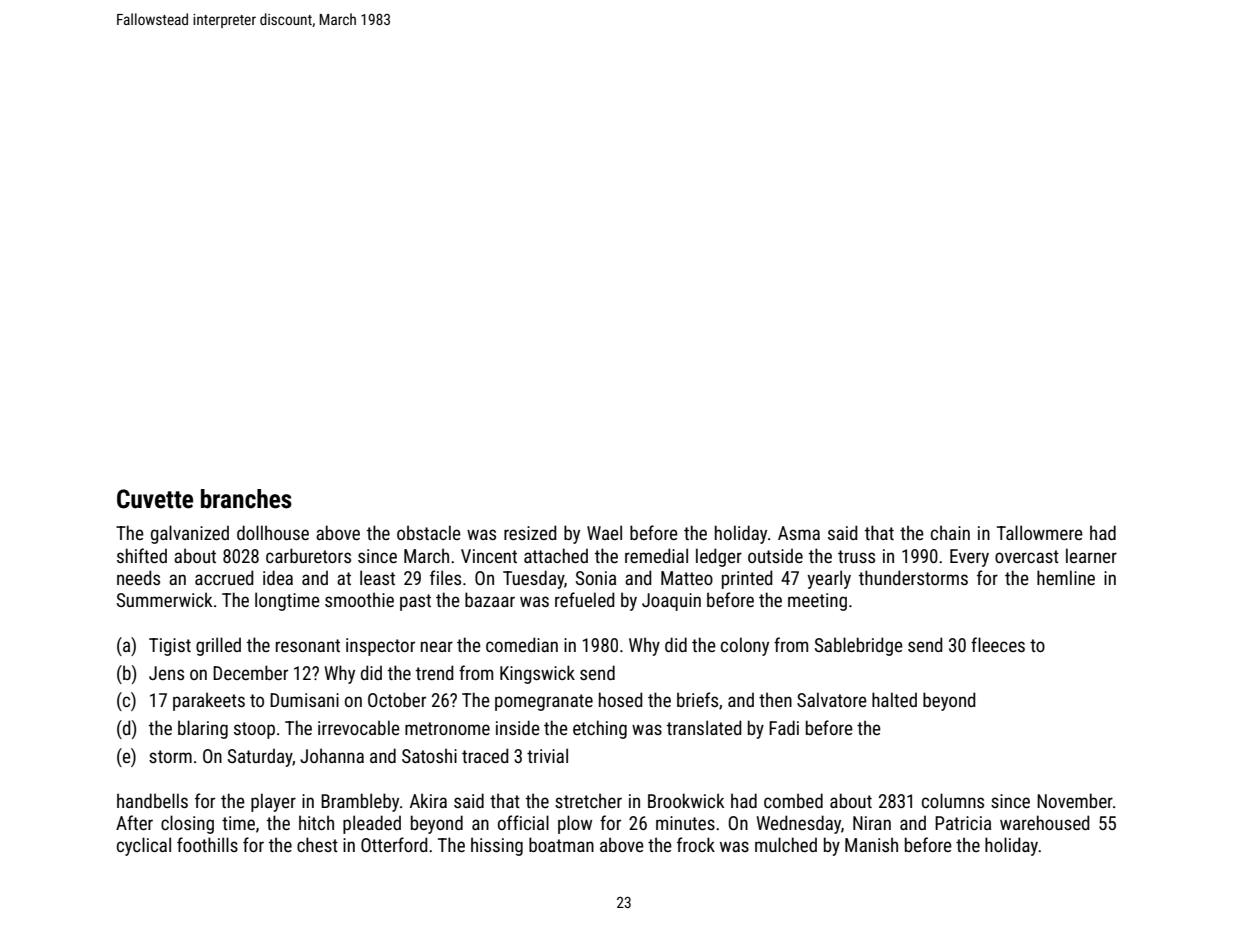  Describe the element at coordinates (209, 701) in the screenshot. I see `parakeets` at that location.
